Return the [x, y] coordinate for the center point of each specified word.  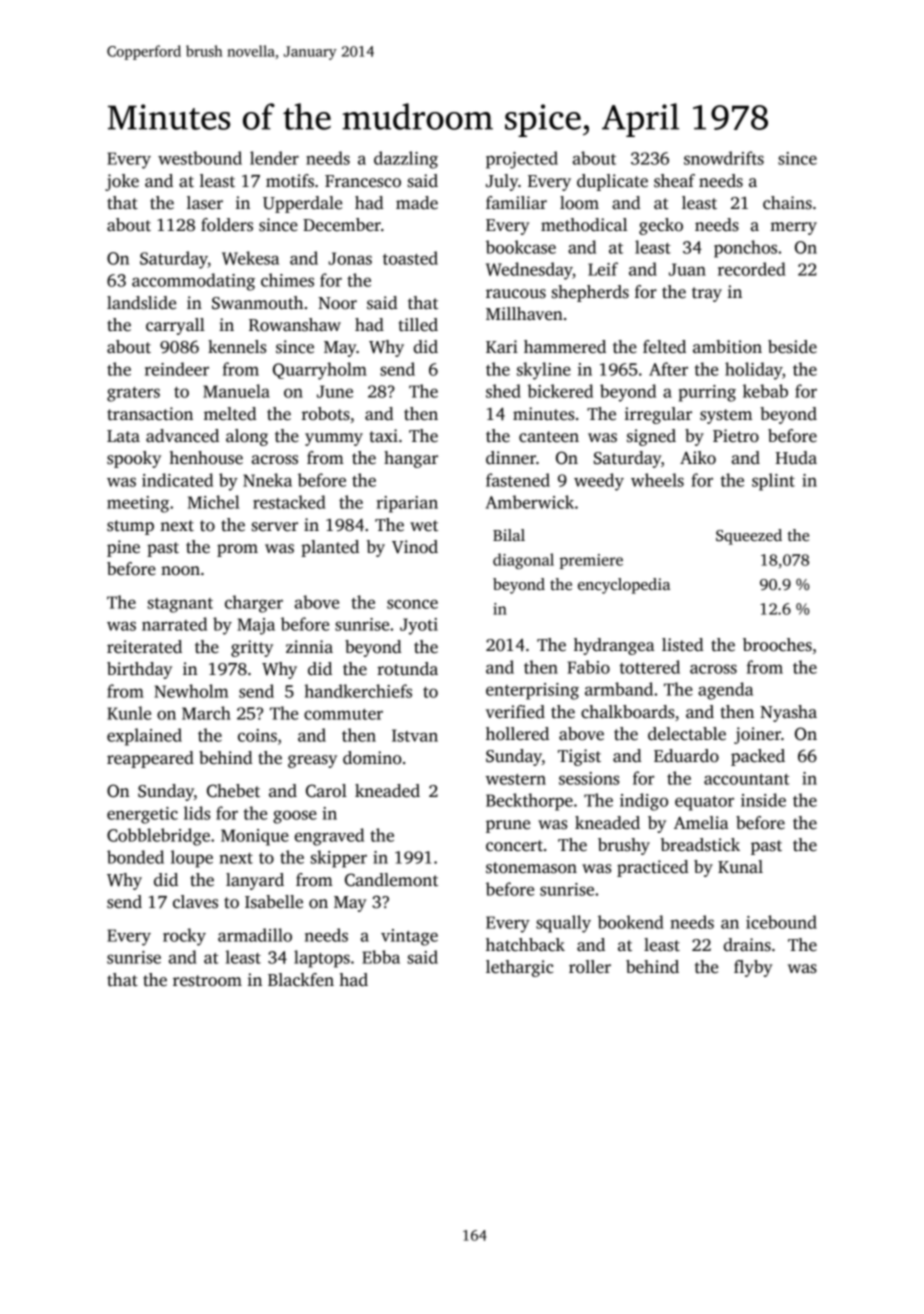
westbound [200, 158]
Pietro [736, 436]
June [335, 391]
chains [787, 203]
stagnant [180, 605]
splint [773, 482]
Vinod [415, 547]
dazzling [406, 160]
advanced [182, 436]
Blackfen [301, 980]
